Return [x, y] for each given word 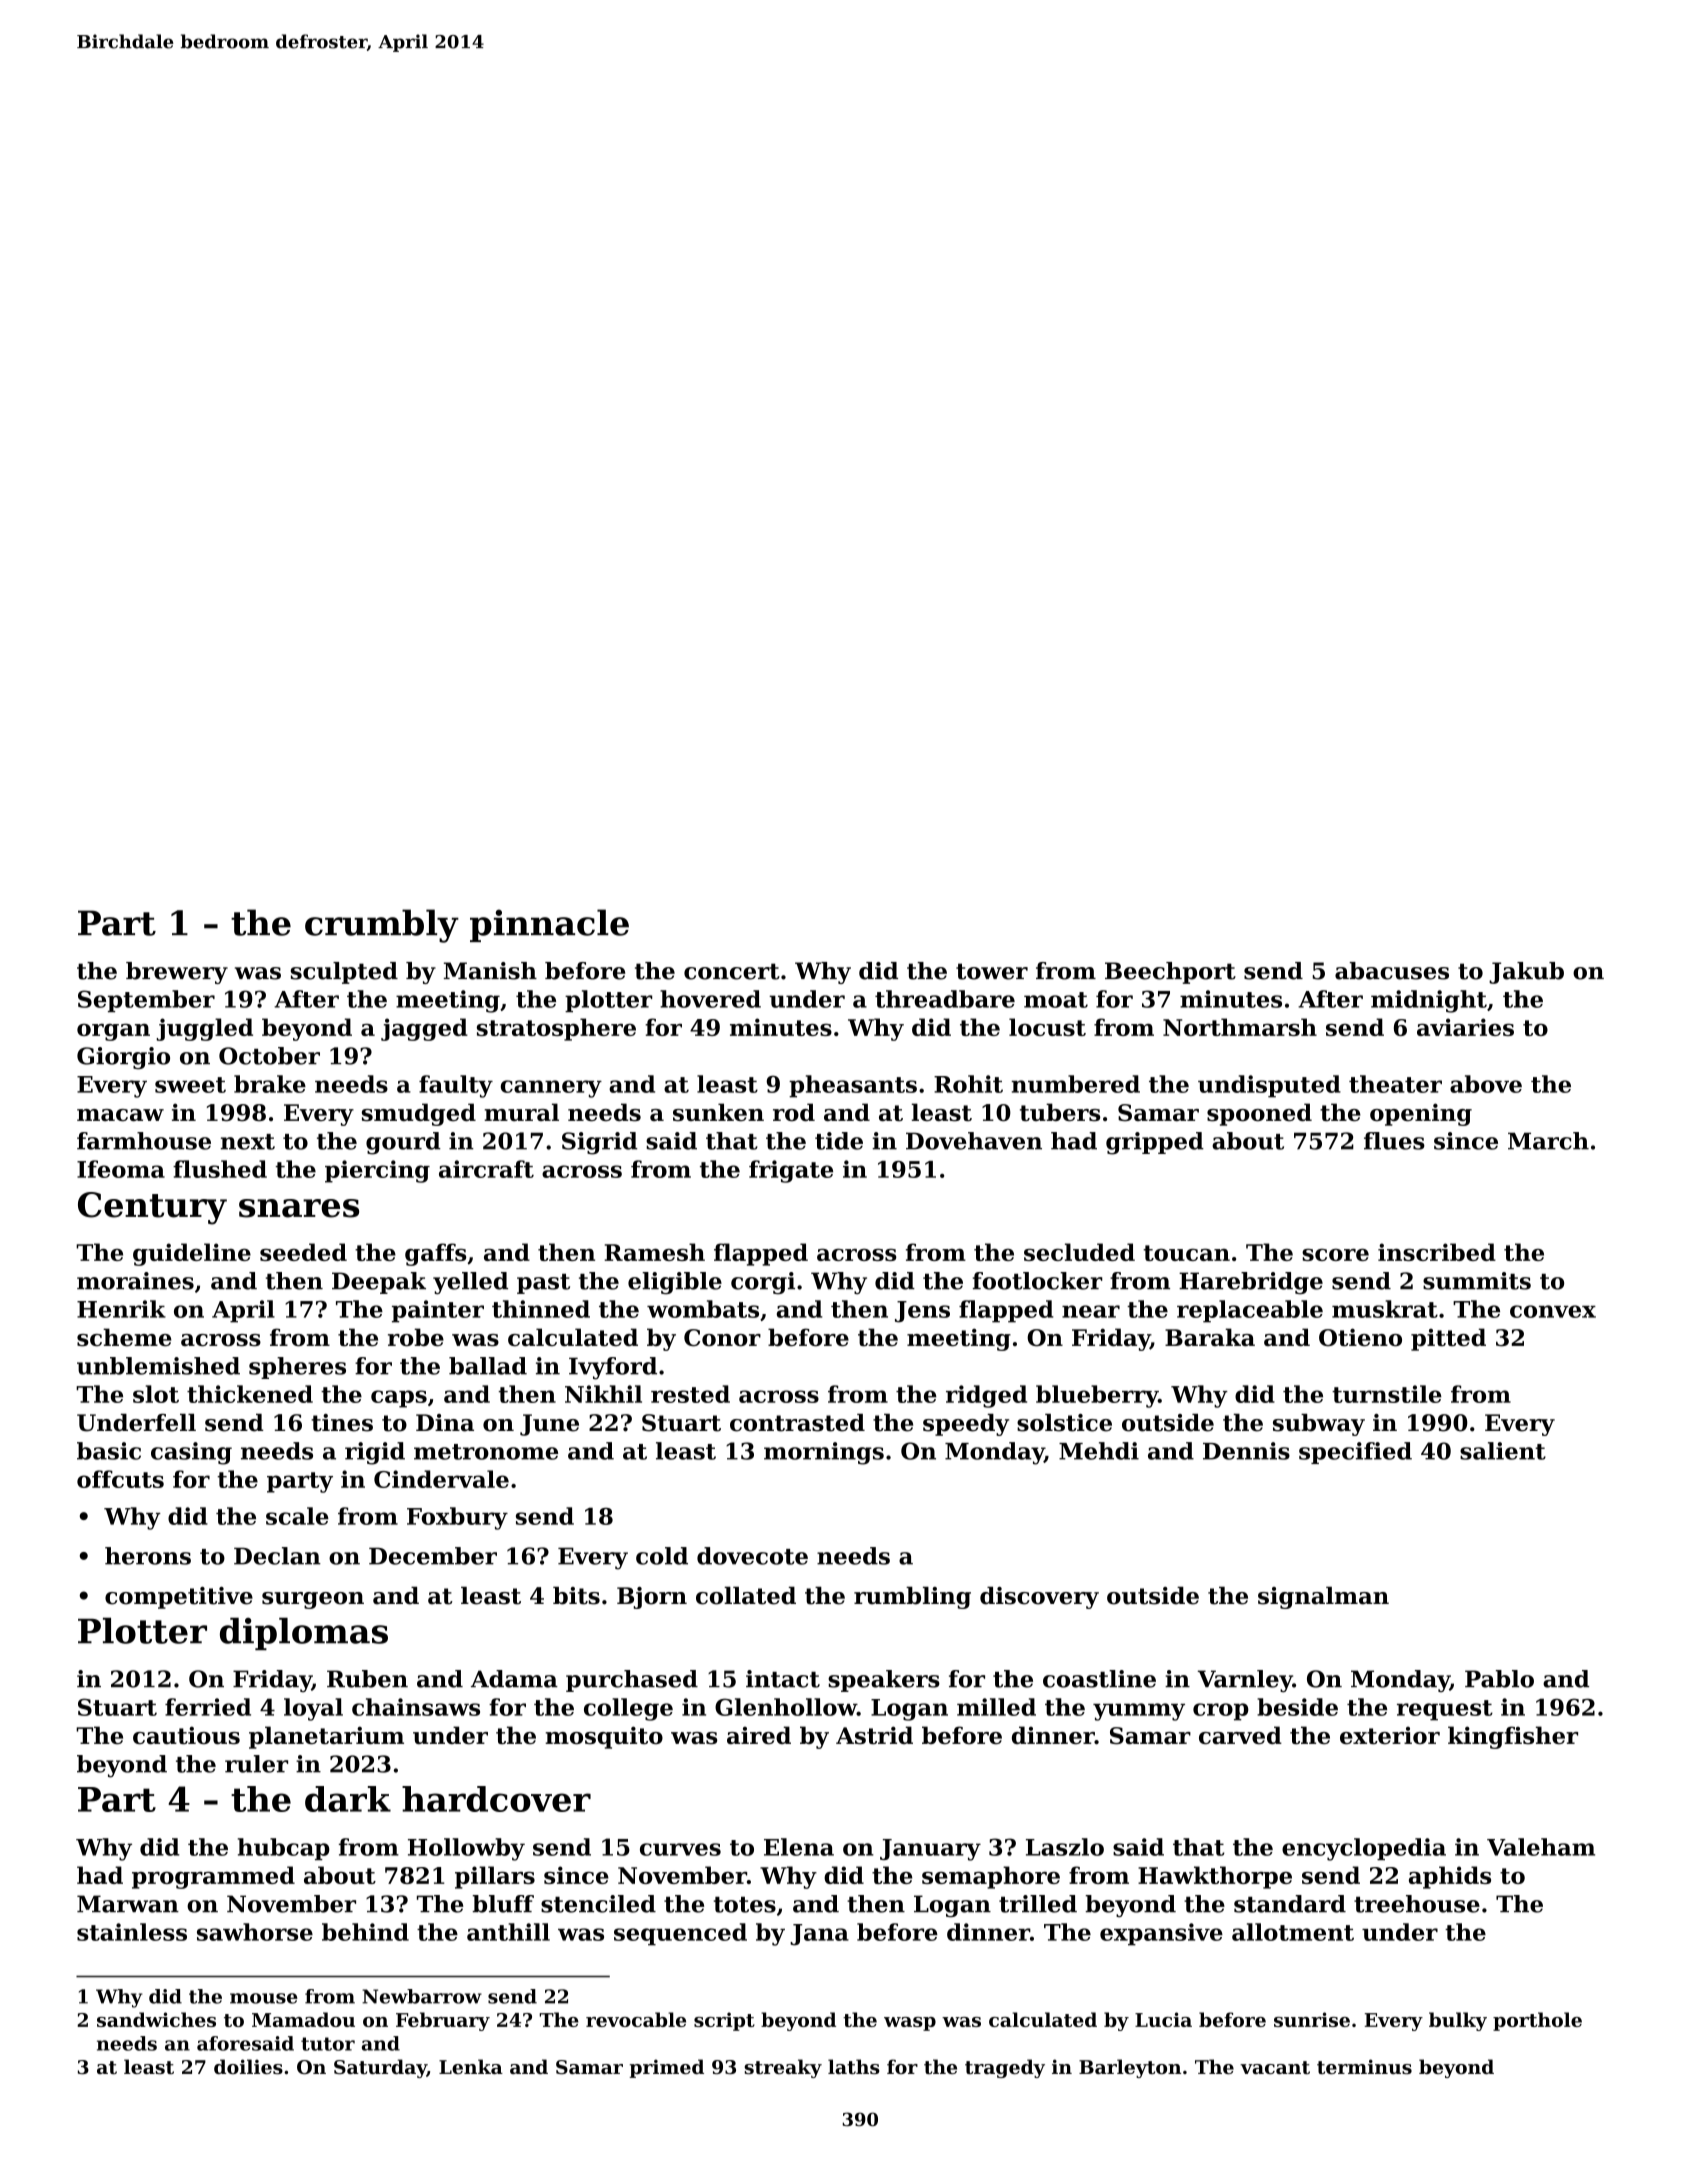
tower [992, 971]
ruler [256, 1764]
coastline [1099, 1679]
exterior [1390, 1735]
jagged [424, 1029]
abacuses [1392, 971]
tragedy [1005, 2068]
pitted [1448, 1339]
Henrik [121, 1309]
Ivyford [613, 1368]
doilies [248, 2066]
